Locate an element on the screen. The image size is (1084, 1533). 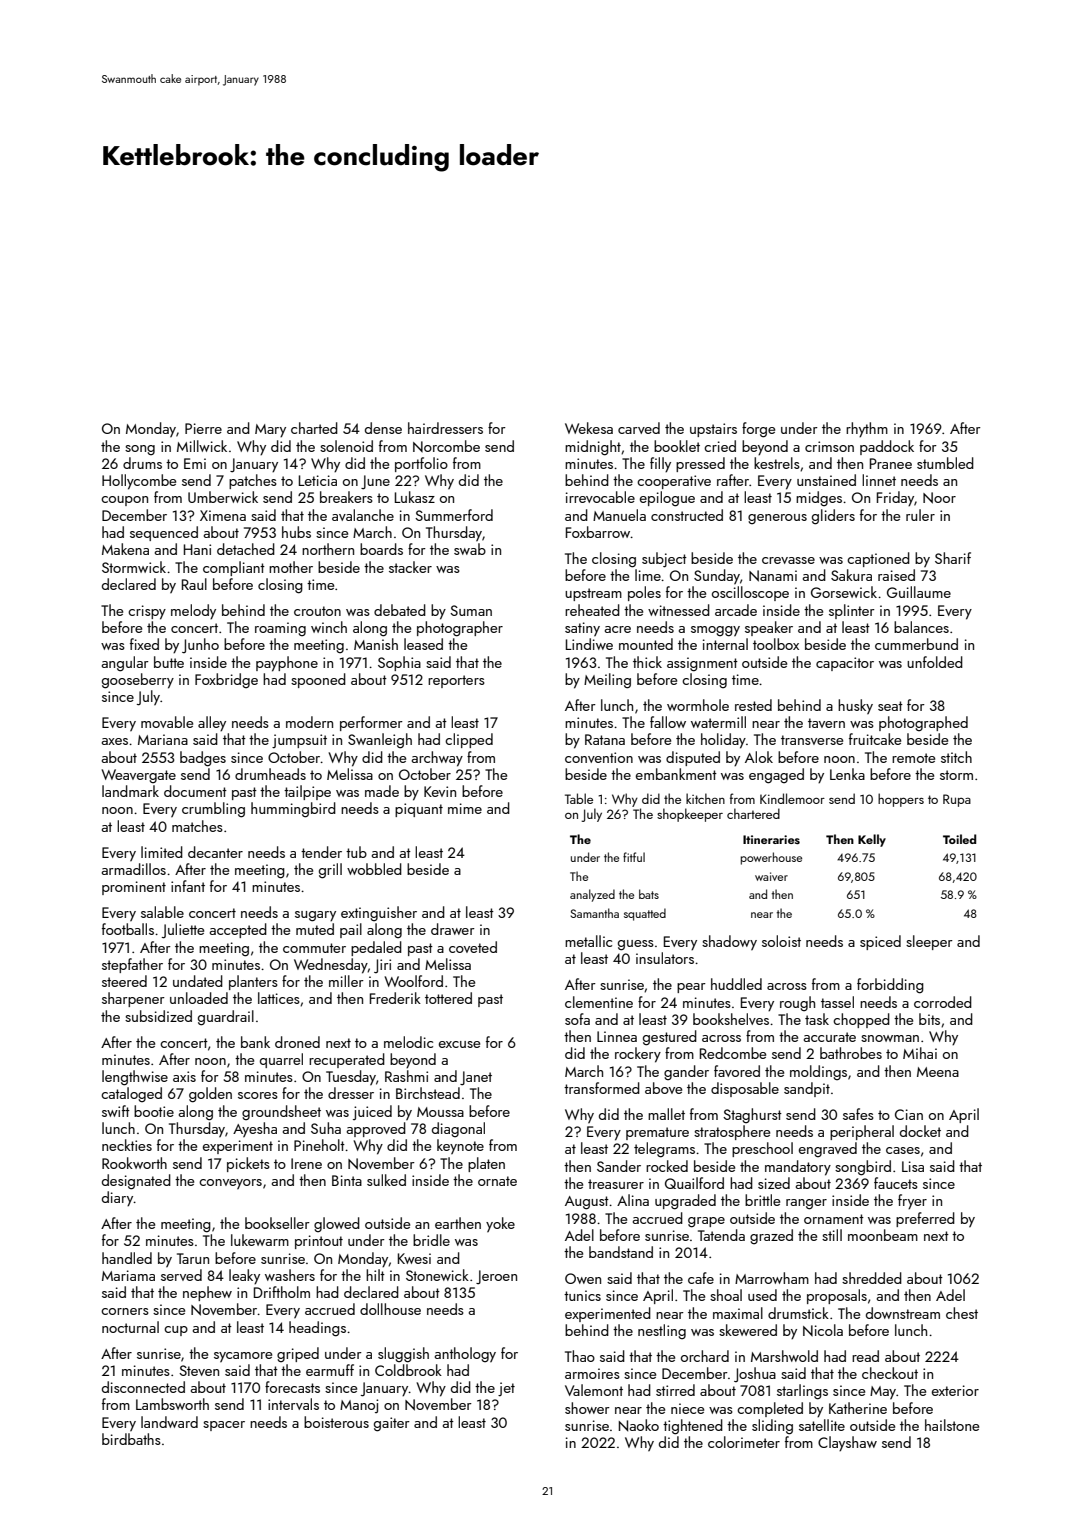
nestling is located at coordinates (662, 1331).
